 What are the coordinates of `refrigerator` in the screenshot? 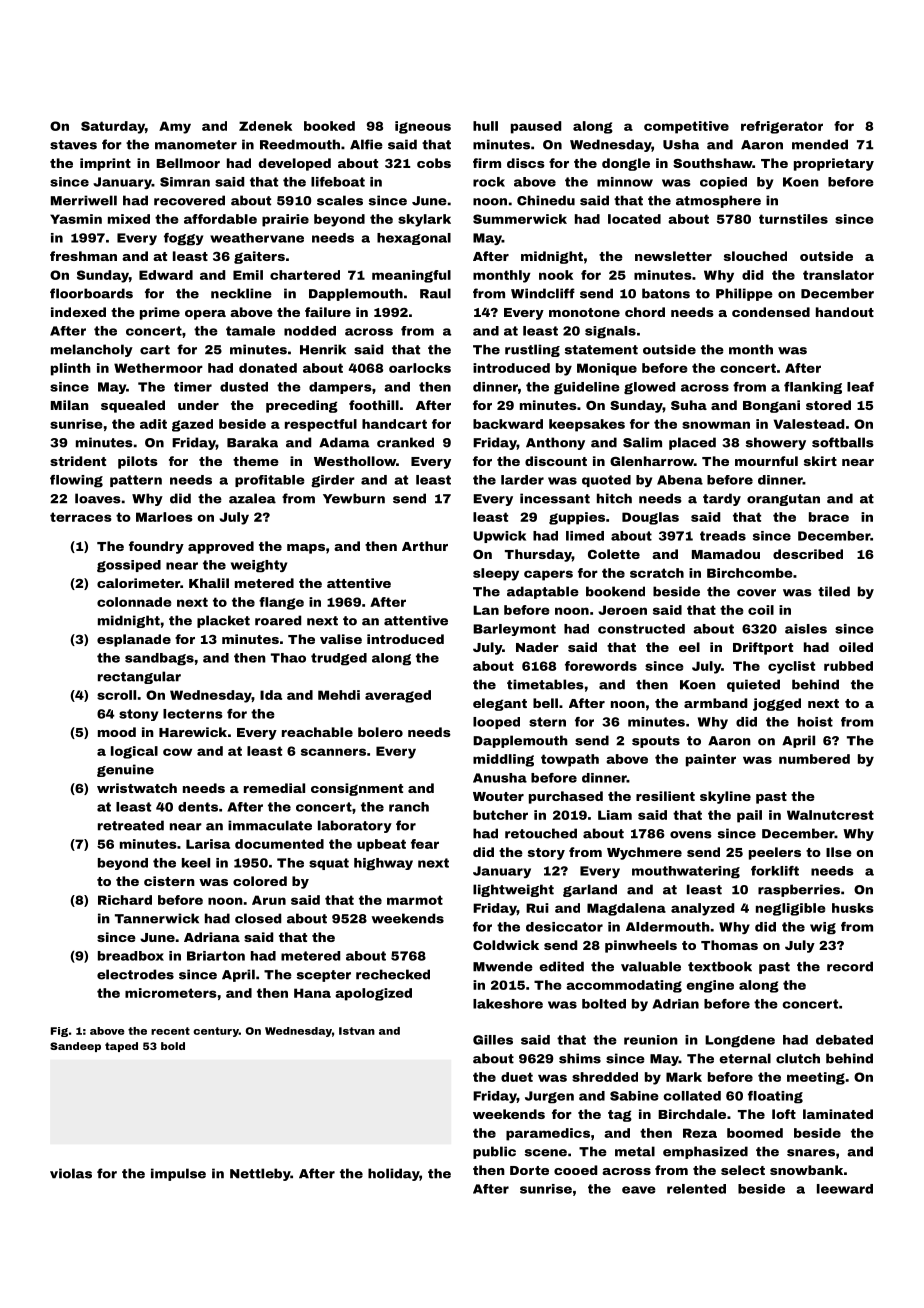 It's located at (782, 127).
